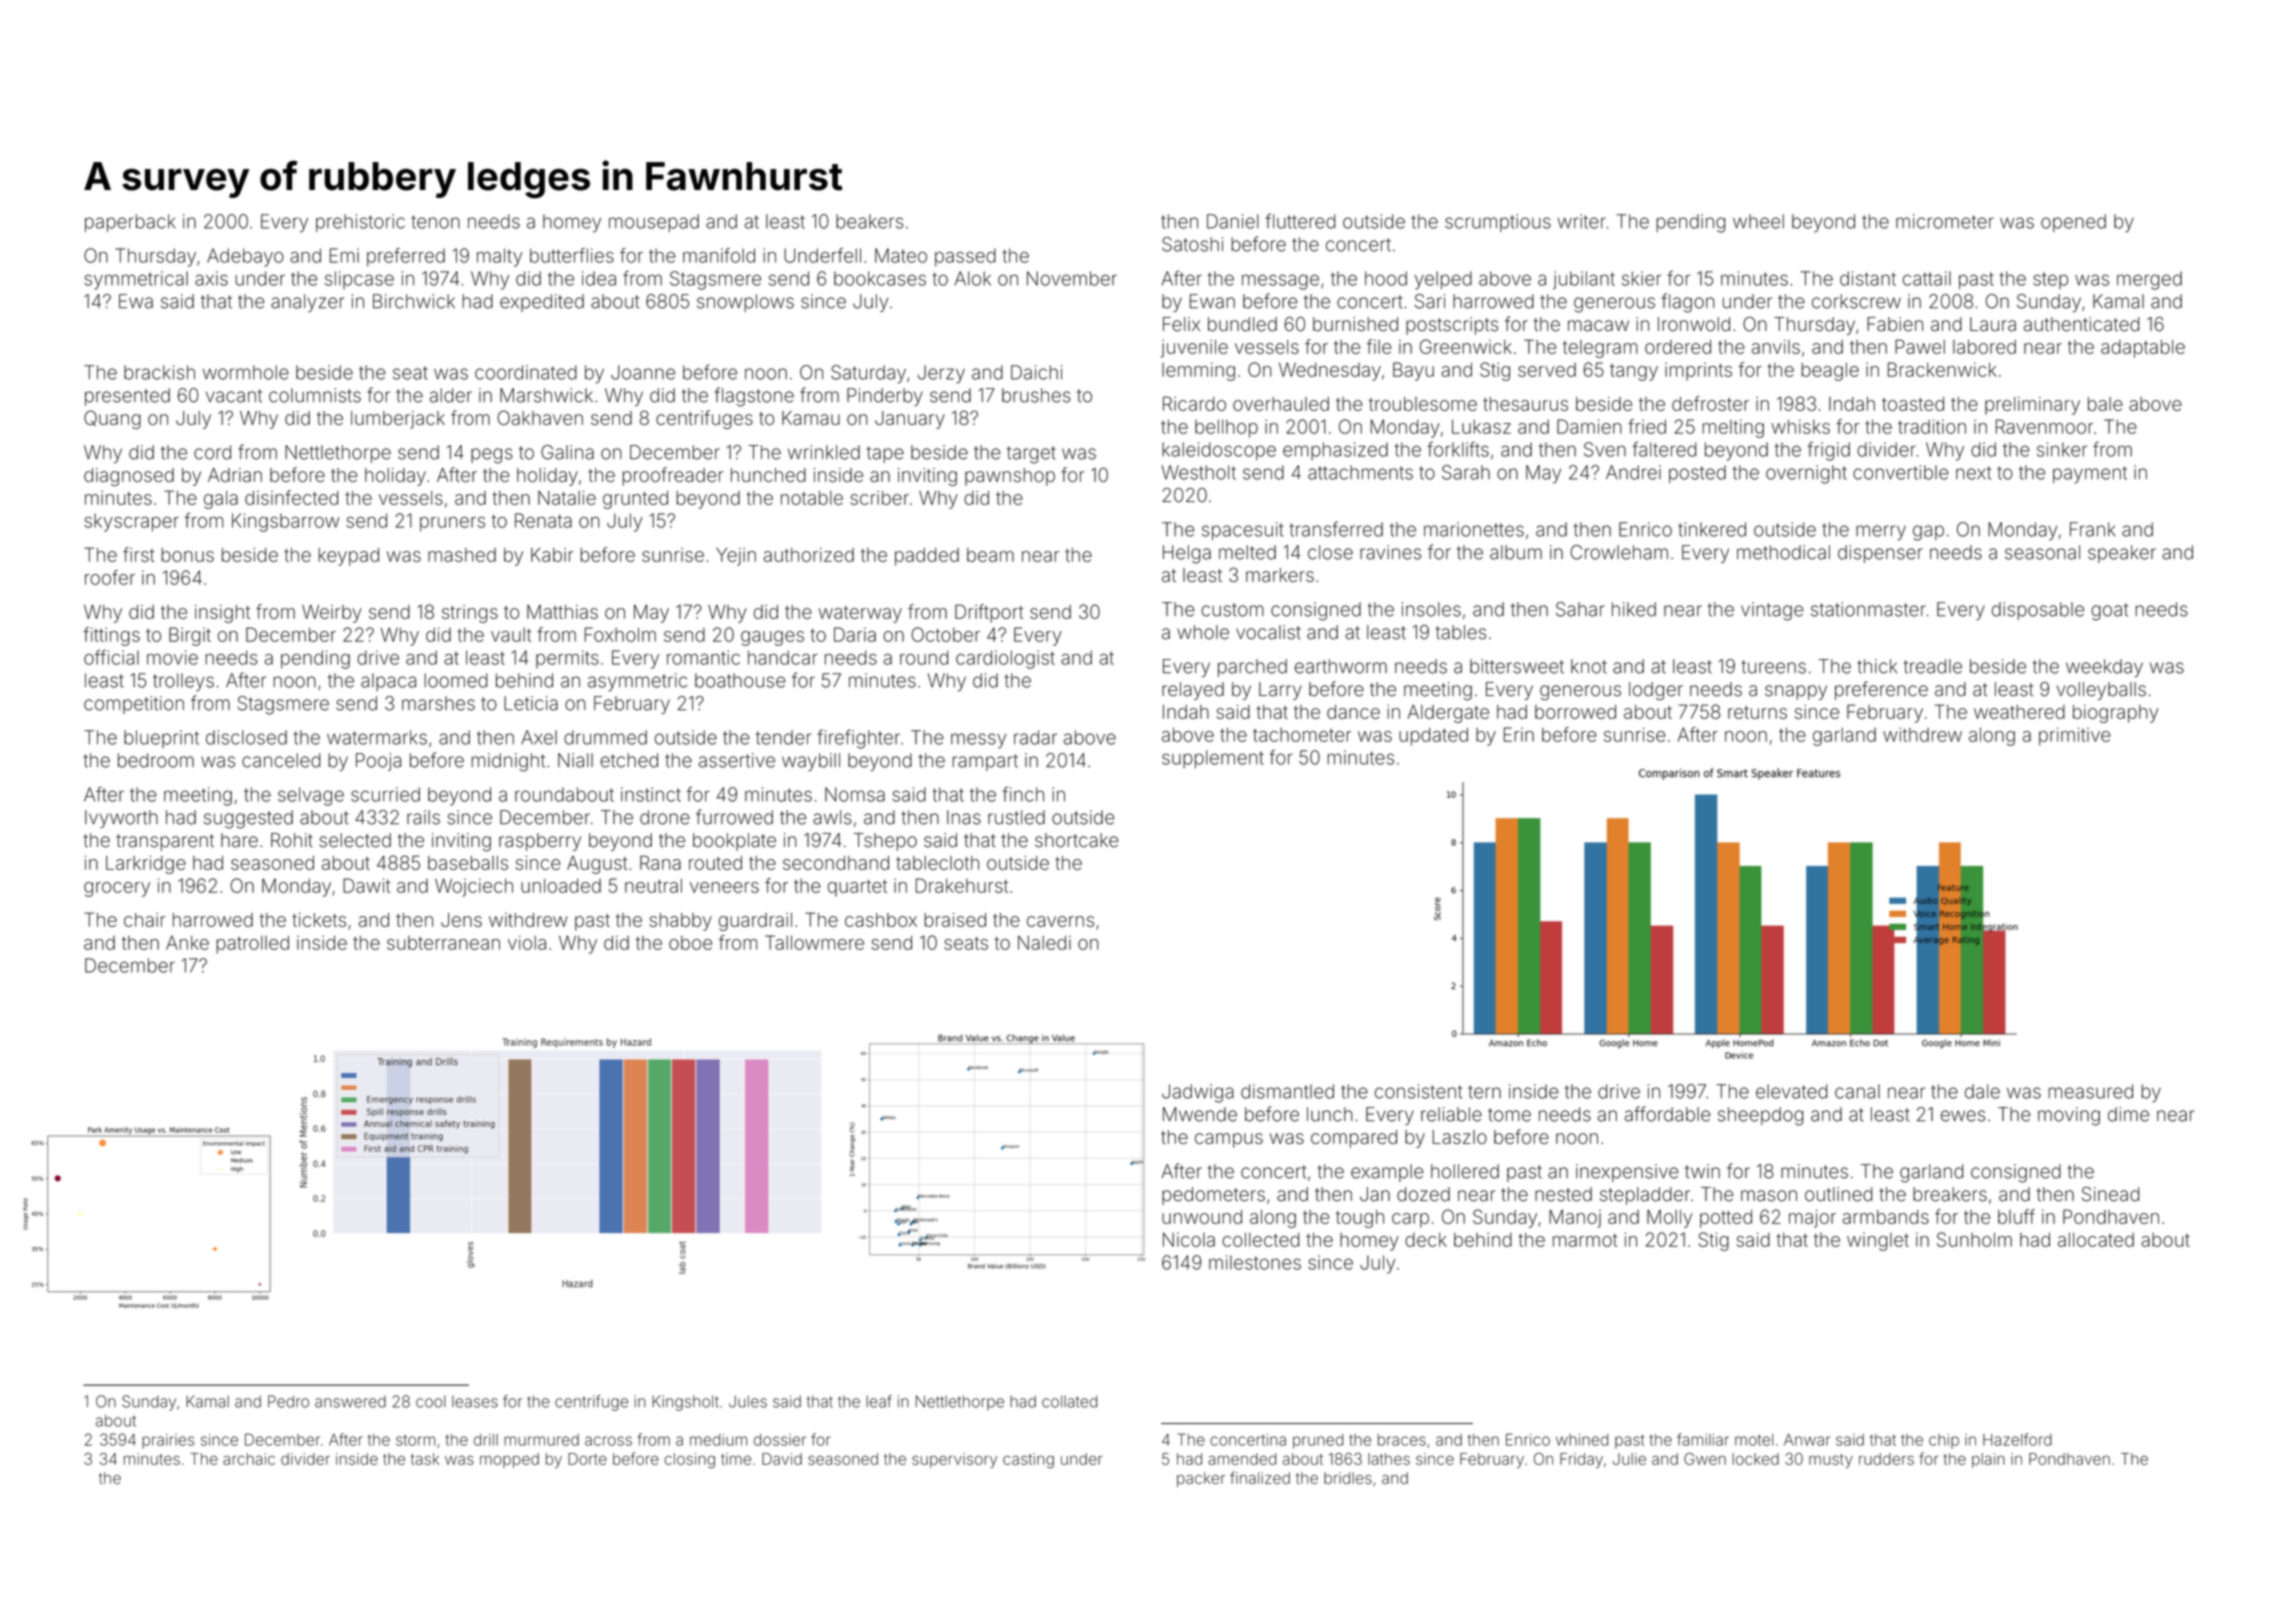 This screenshot has height=1614, width=2282. I want to click on allocated, so click(2096, 1239).
